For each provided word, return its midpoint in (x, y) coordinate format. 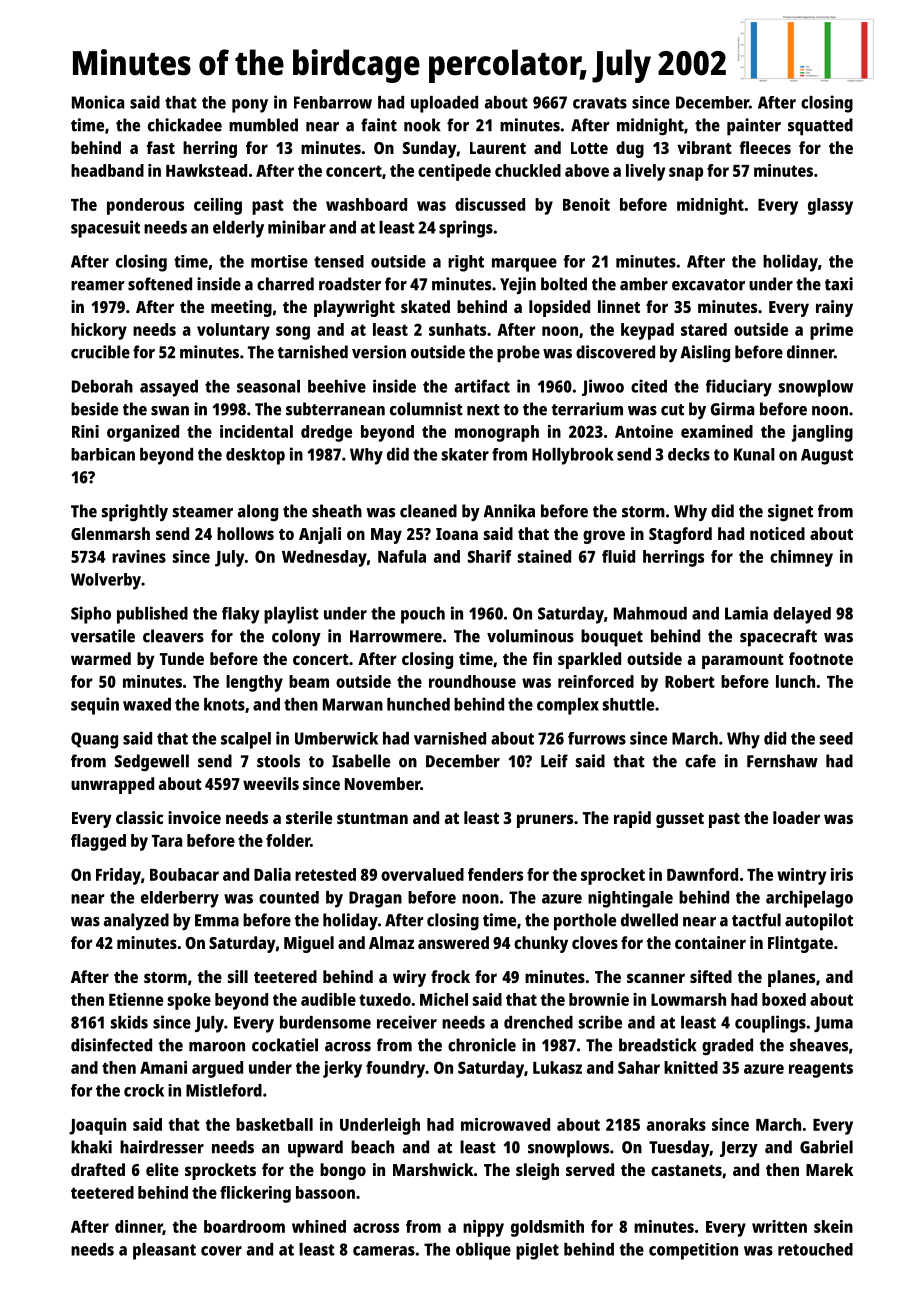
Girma (732, 409)
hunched (418, 704)
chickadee (185, 125)
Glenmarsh (110, 533)
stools (278, 761)
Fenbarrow (333, 102)
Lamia (746, 613)
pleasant (164, 1251)
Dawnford (702, 874)
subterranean (335, 409)
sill (238, 976)
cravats (600, 103)
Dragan (375, 899)
